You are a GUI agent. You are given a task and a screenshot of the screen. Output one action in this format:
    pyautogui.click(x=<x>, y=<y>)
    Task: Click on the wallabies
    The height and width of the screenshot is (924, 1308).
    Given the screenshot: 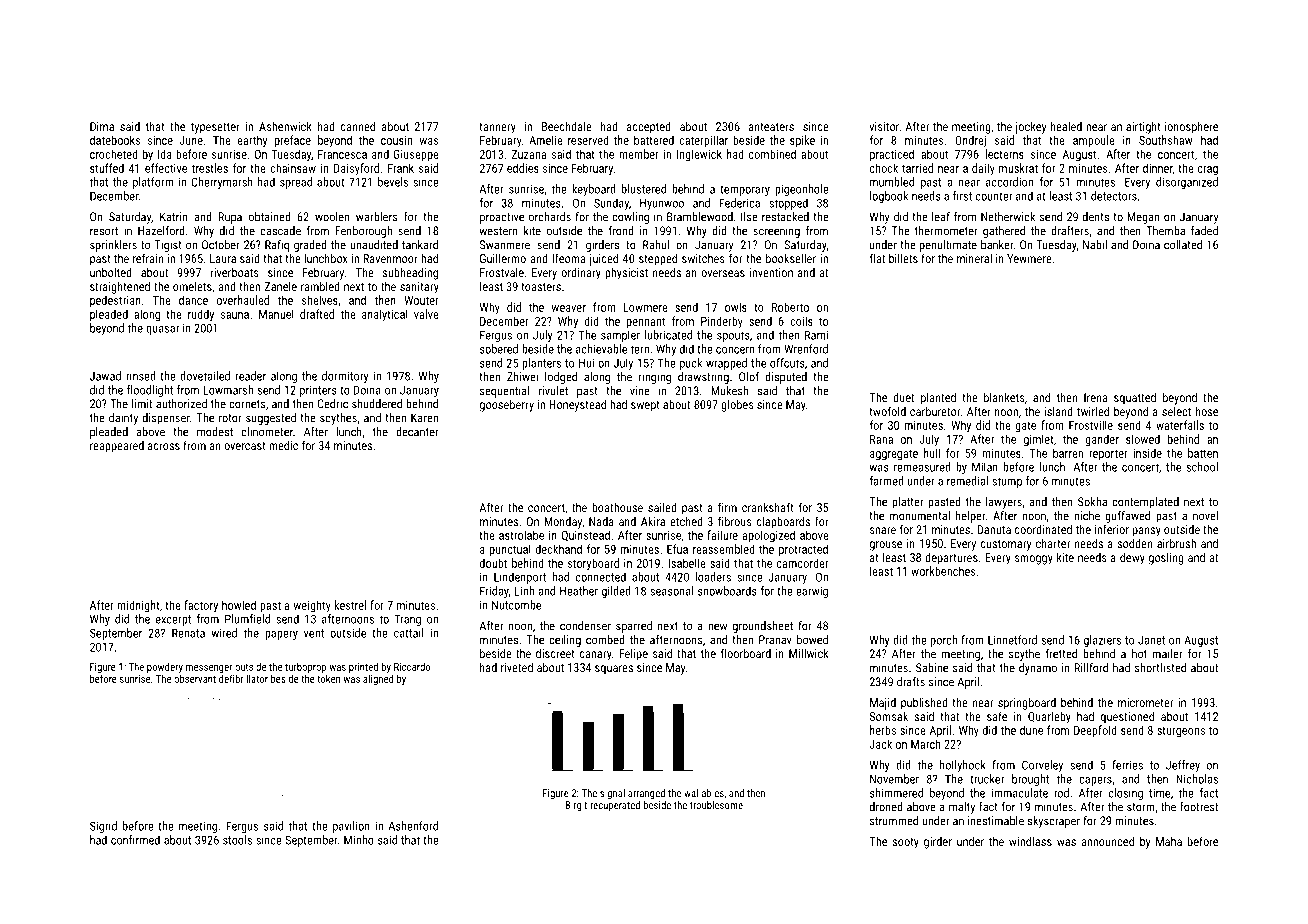 What is the action you would take?
    pyautogui.click(x=704, y=793)
